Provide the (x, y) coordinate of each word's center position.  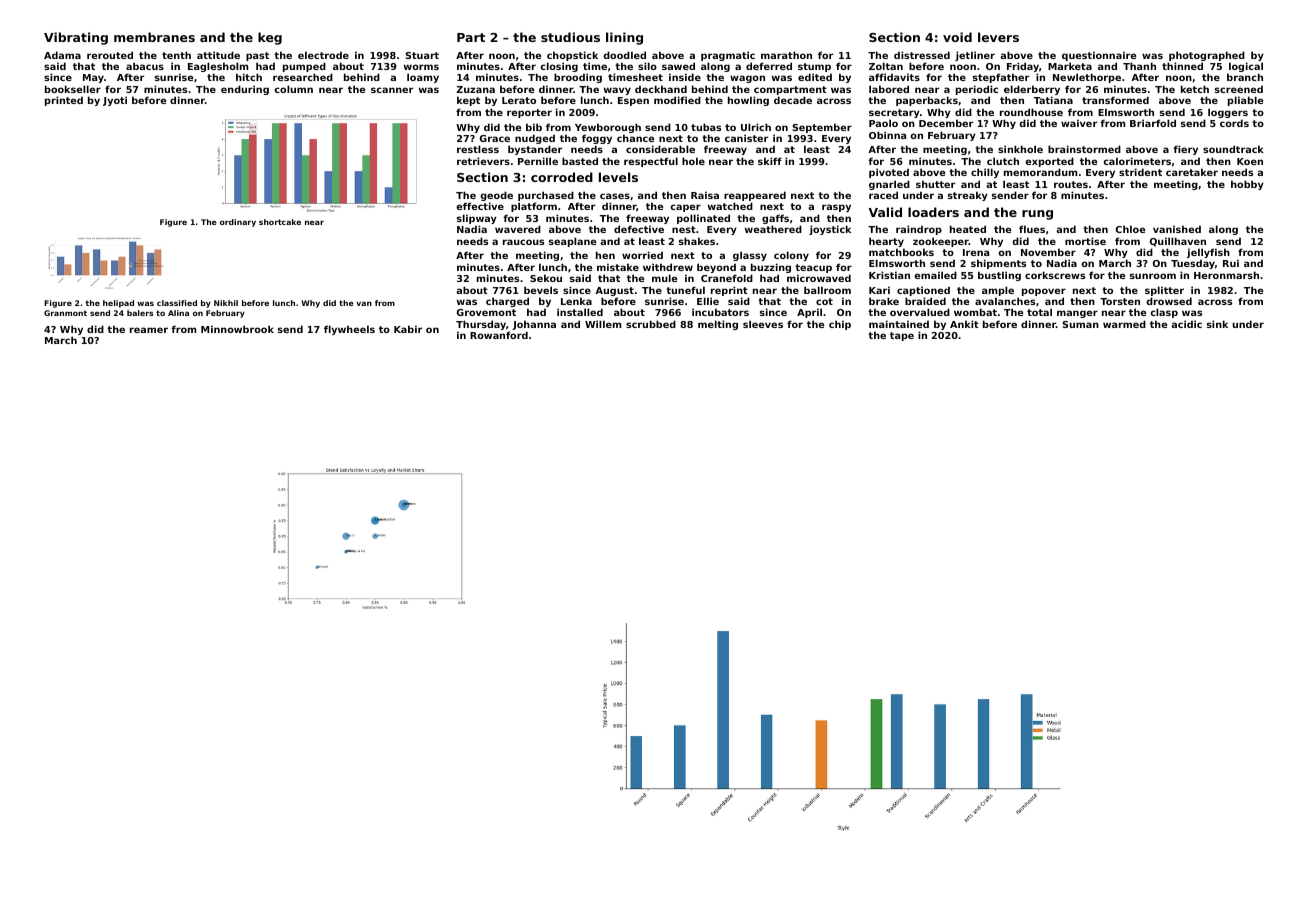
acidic (1186, 324)
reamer (149, 330)
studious (570, 37)
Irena (976, 252)
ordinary (238, 223)
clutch (1003, 161)
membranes (154, 37)
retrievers (483, 161)
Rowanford (499, 335)
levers (998, 37)
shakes (697, 241)
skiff (770, 161)
